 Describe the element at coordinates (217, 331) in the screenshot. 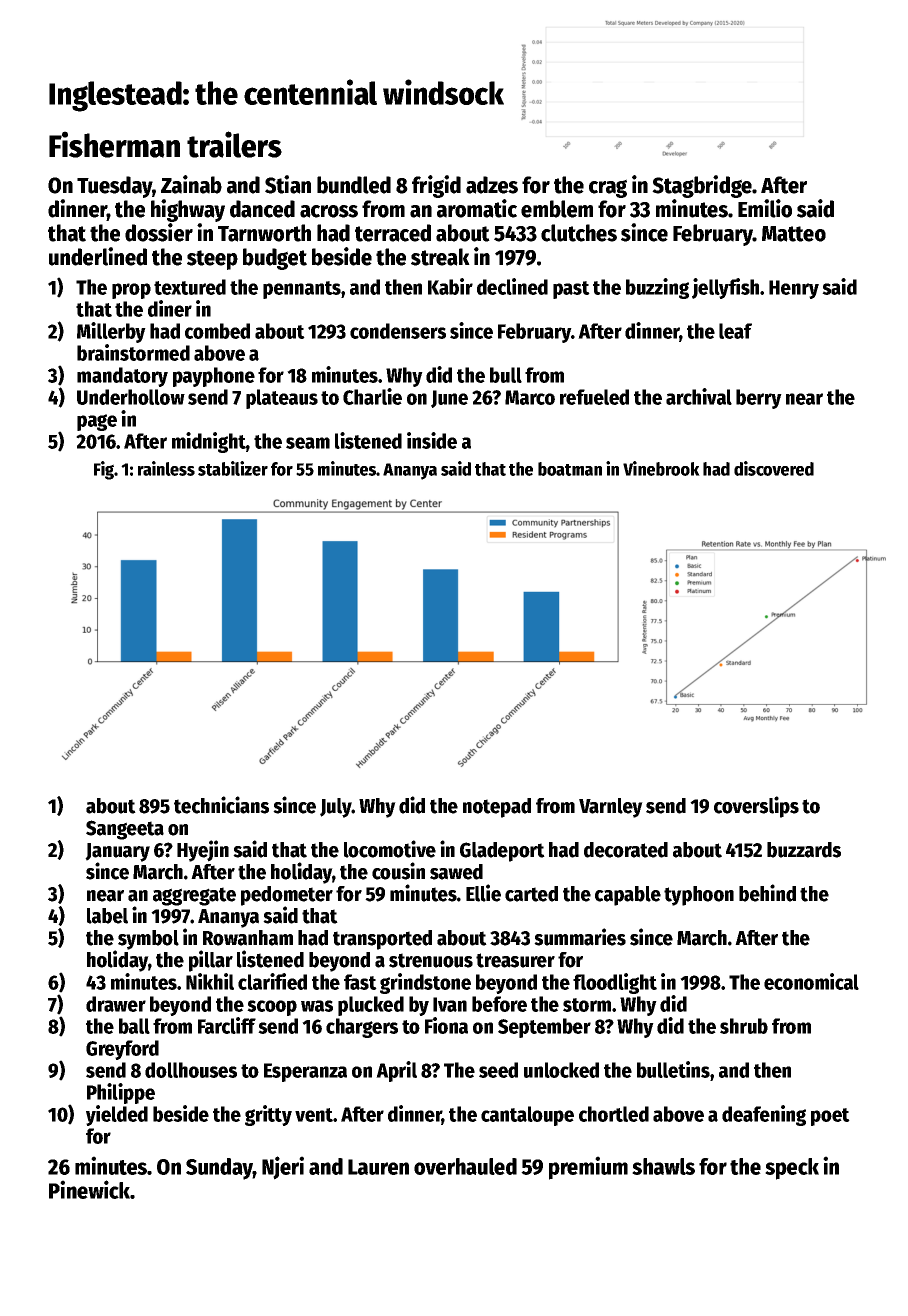

I see `combed` at that location.
